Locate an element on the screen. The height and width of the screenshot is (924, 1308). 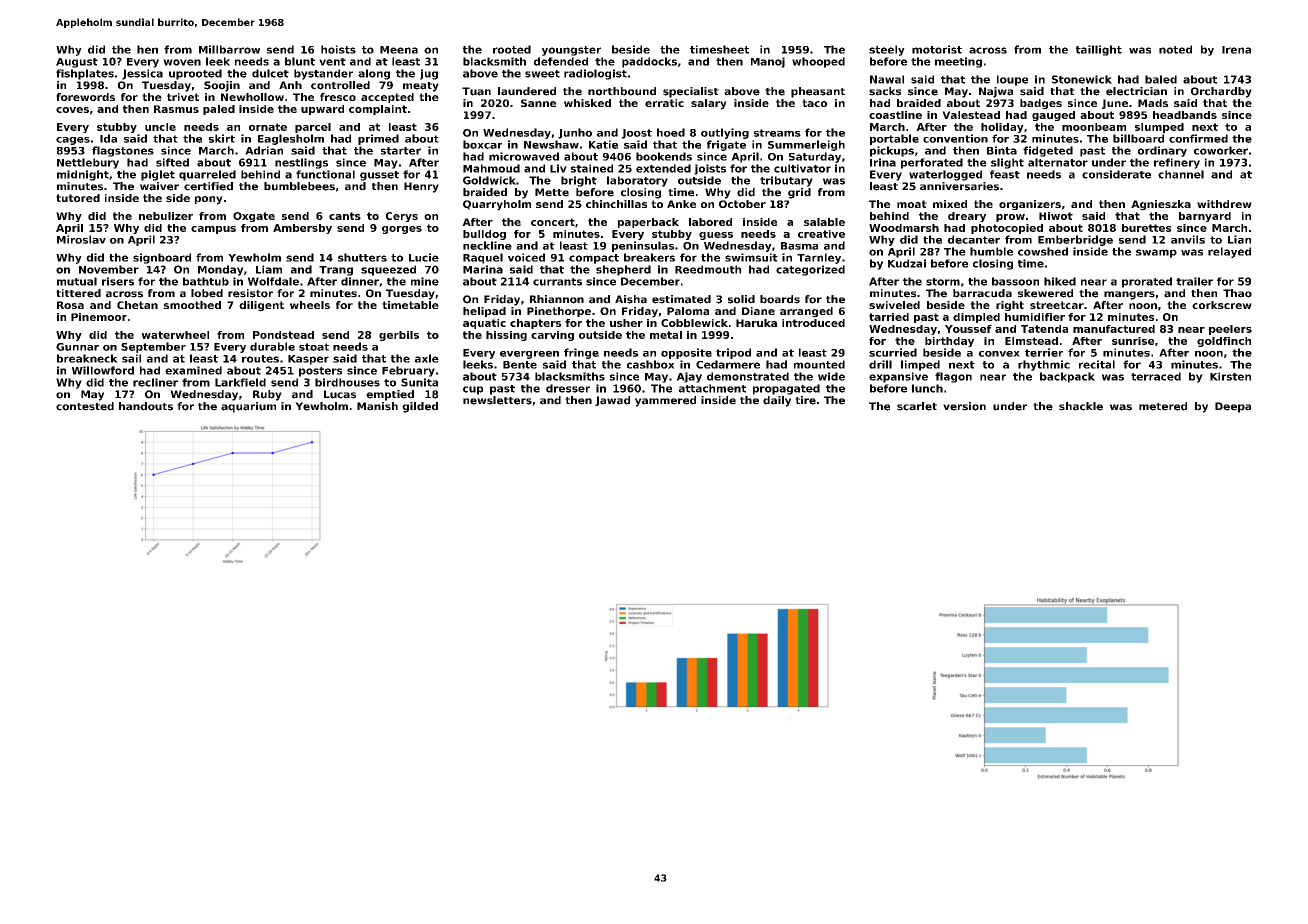
Meena is located at coordinates (399, 50).
